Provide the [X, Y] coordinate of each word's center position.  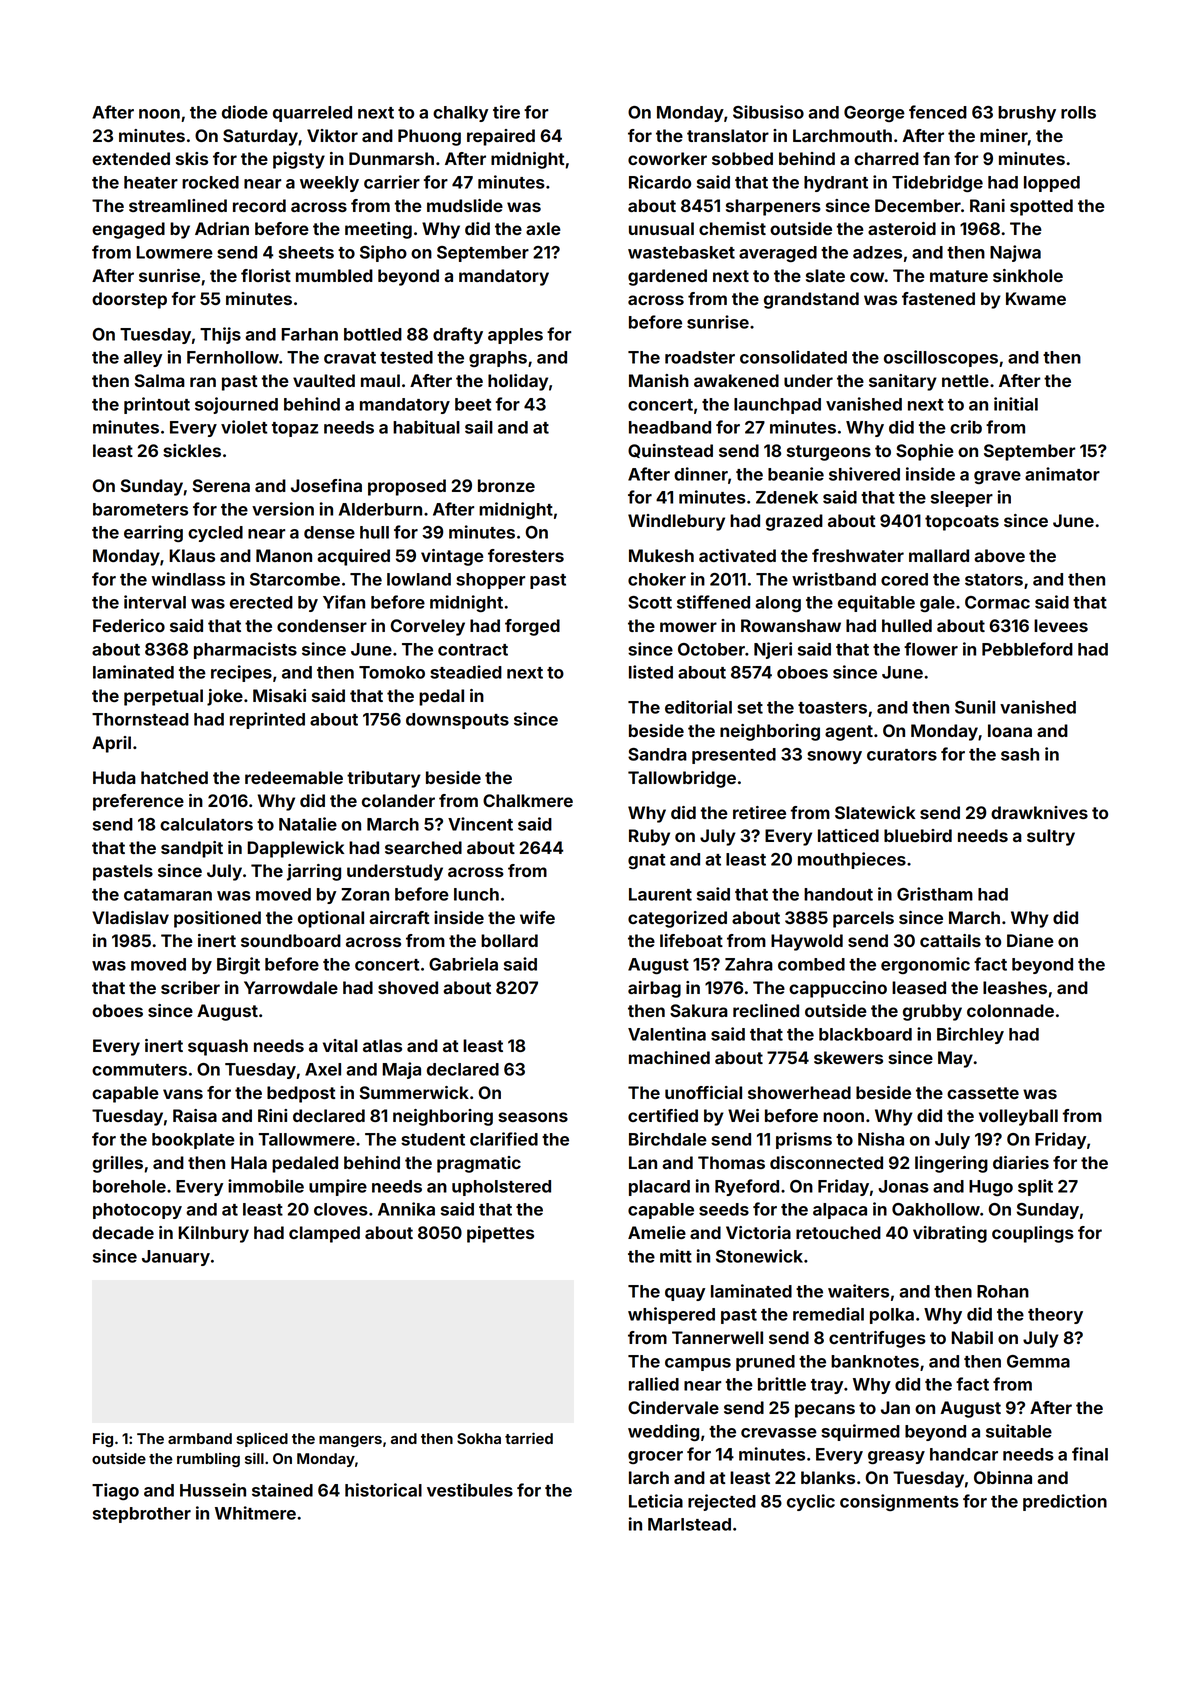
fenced [938, 112]
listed [651, 672]
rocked [210, 182]
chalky [460, 114]
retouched [838, 1232]
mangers [350, 1441]
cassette [983, 1093]
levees [1061, 625]
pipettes [500, 1234]
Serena [221, 485]
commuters [139, 1070]
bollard [509, 940]
